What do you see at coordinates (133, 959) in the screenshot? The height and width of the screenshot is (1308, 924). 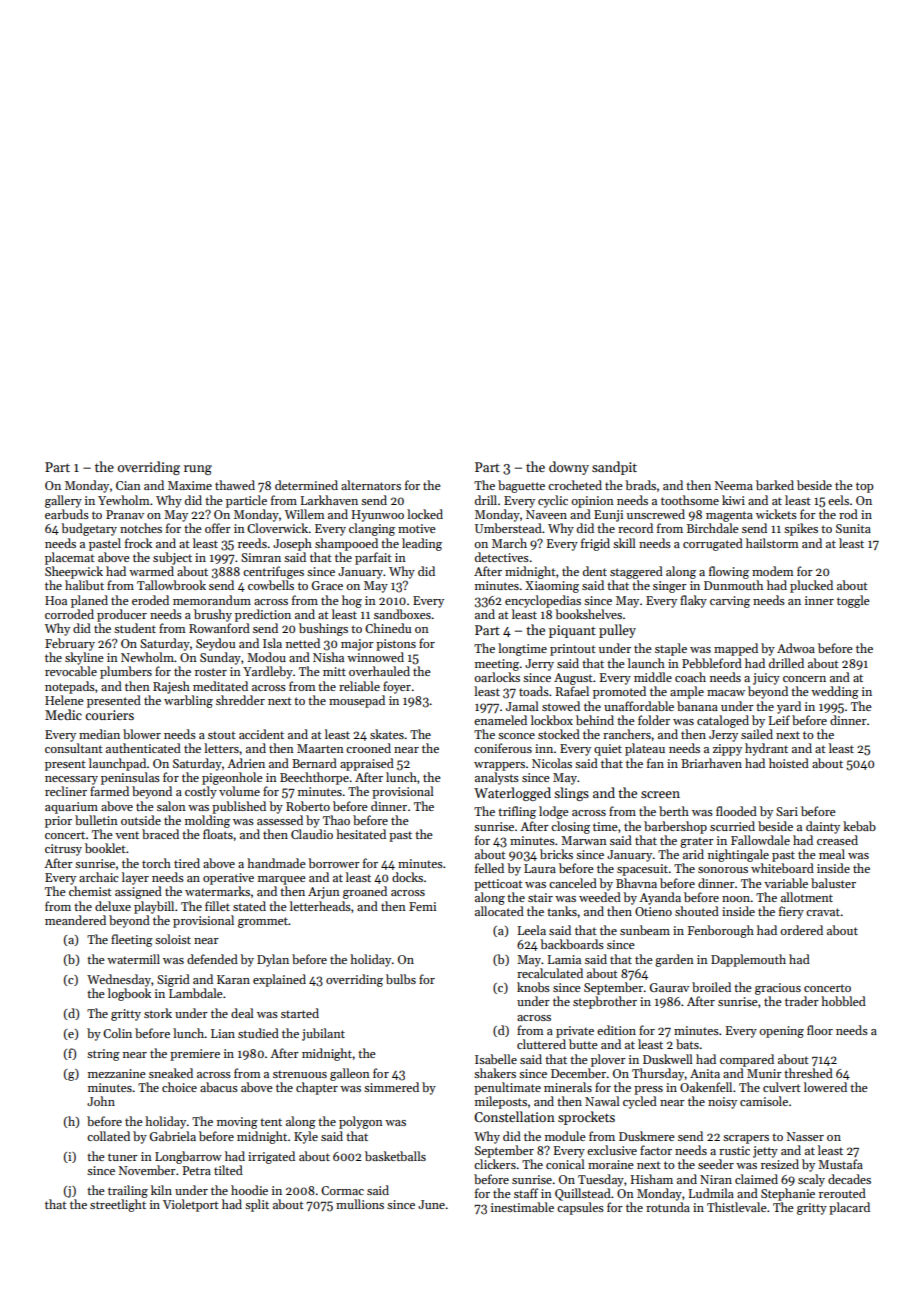 I see `watermill` at bounding box center [133, 959].
